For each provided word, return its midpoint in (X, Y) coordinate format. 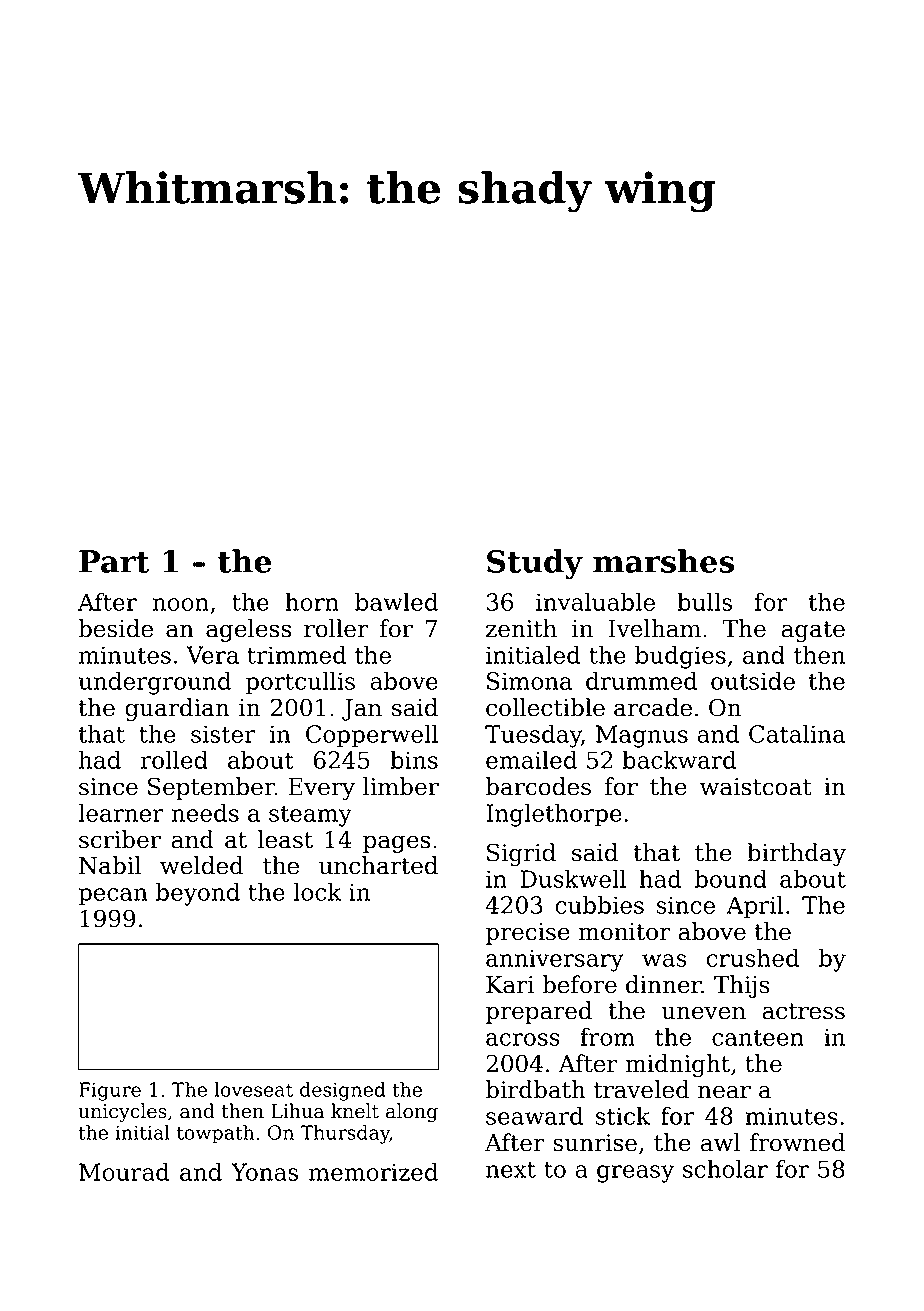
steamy (310, 816)
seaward (534, 1115)
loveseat (253, 1089)
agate (813, 631)
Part (114, 561)
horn (312, 601)
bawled (396, 601)
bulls (704, 601)
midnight (677, 1065)
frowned (798, 1142)
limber (401, 786)
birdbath (536, 1089)
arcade (653, 707)
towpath (215, 1134)
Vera (212, 655)
